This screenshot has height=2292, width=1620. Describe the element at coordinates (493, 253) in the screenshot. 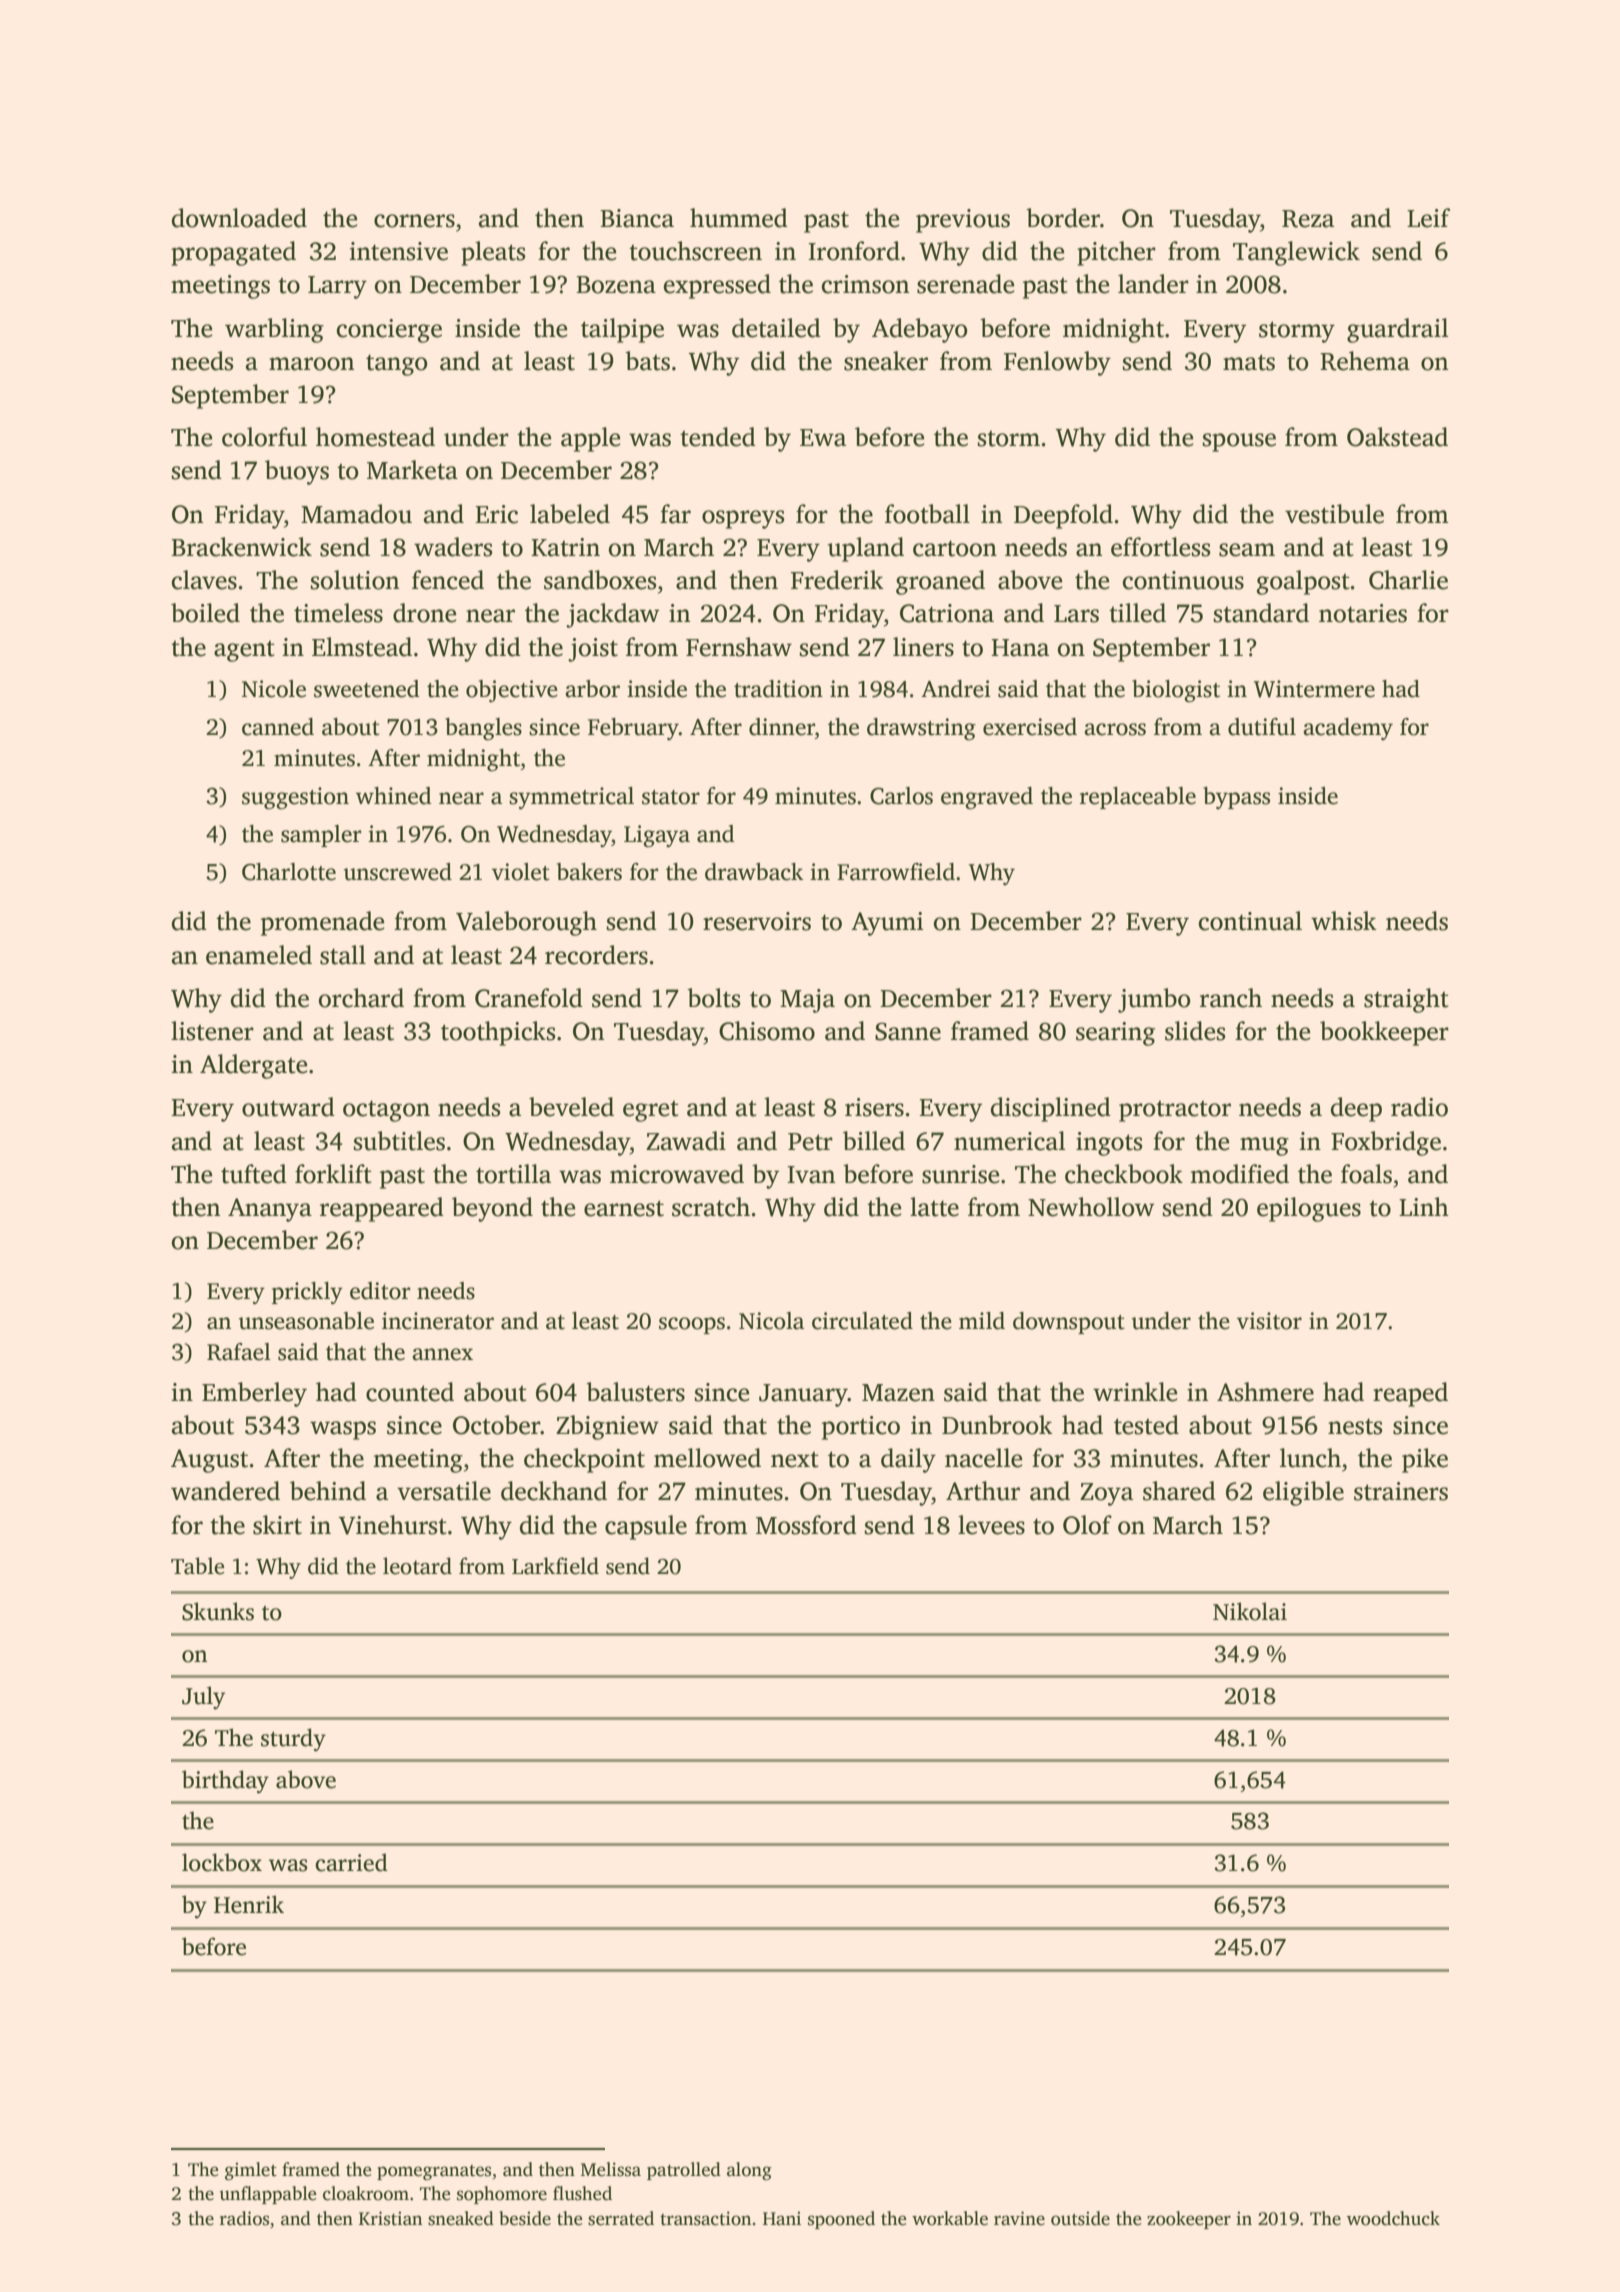

I see `pleats` at that location.
